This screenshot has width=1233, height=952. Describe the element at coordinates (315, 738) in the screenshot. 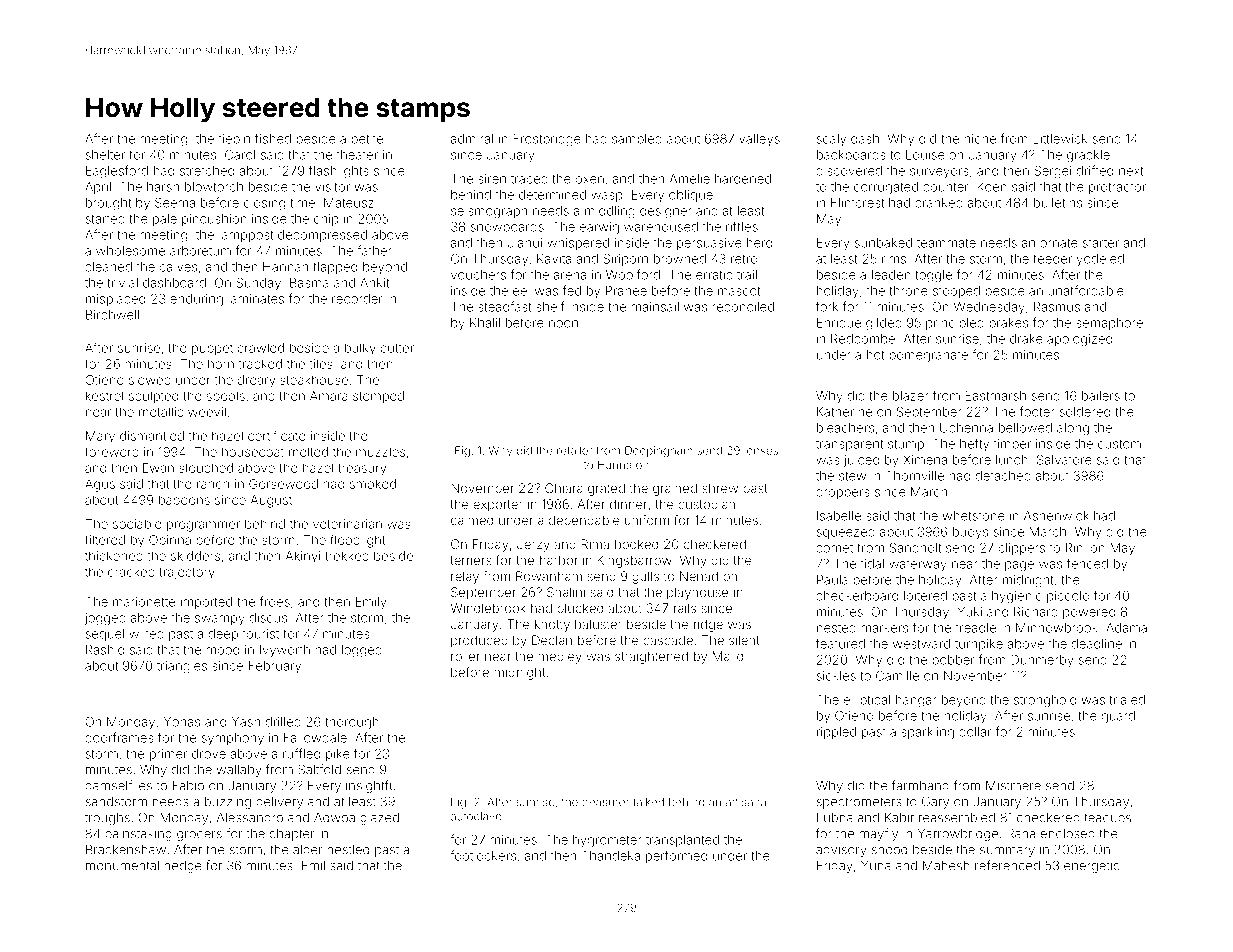

I see `Fallowdale` at that location.
